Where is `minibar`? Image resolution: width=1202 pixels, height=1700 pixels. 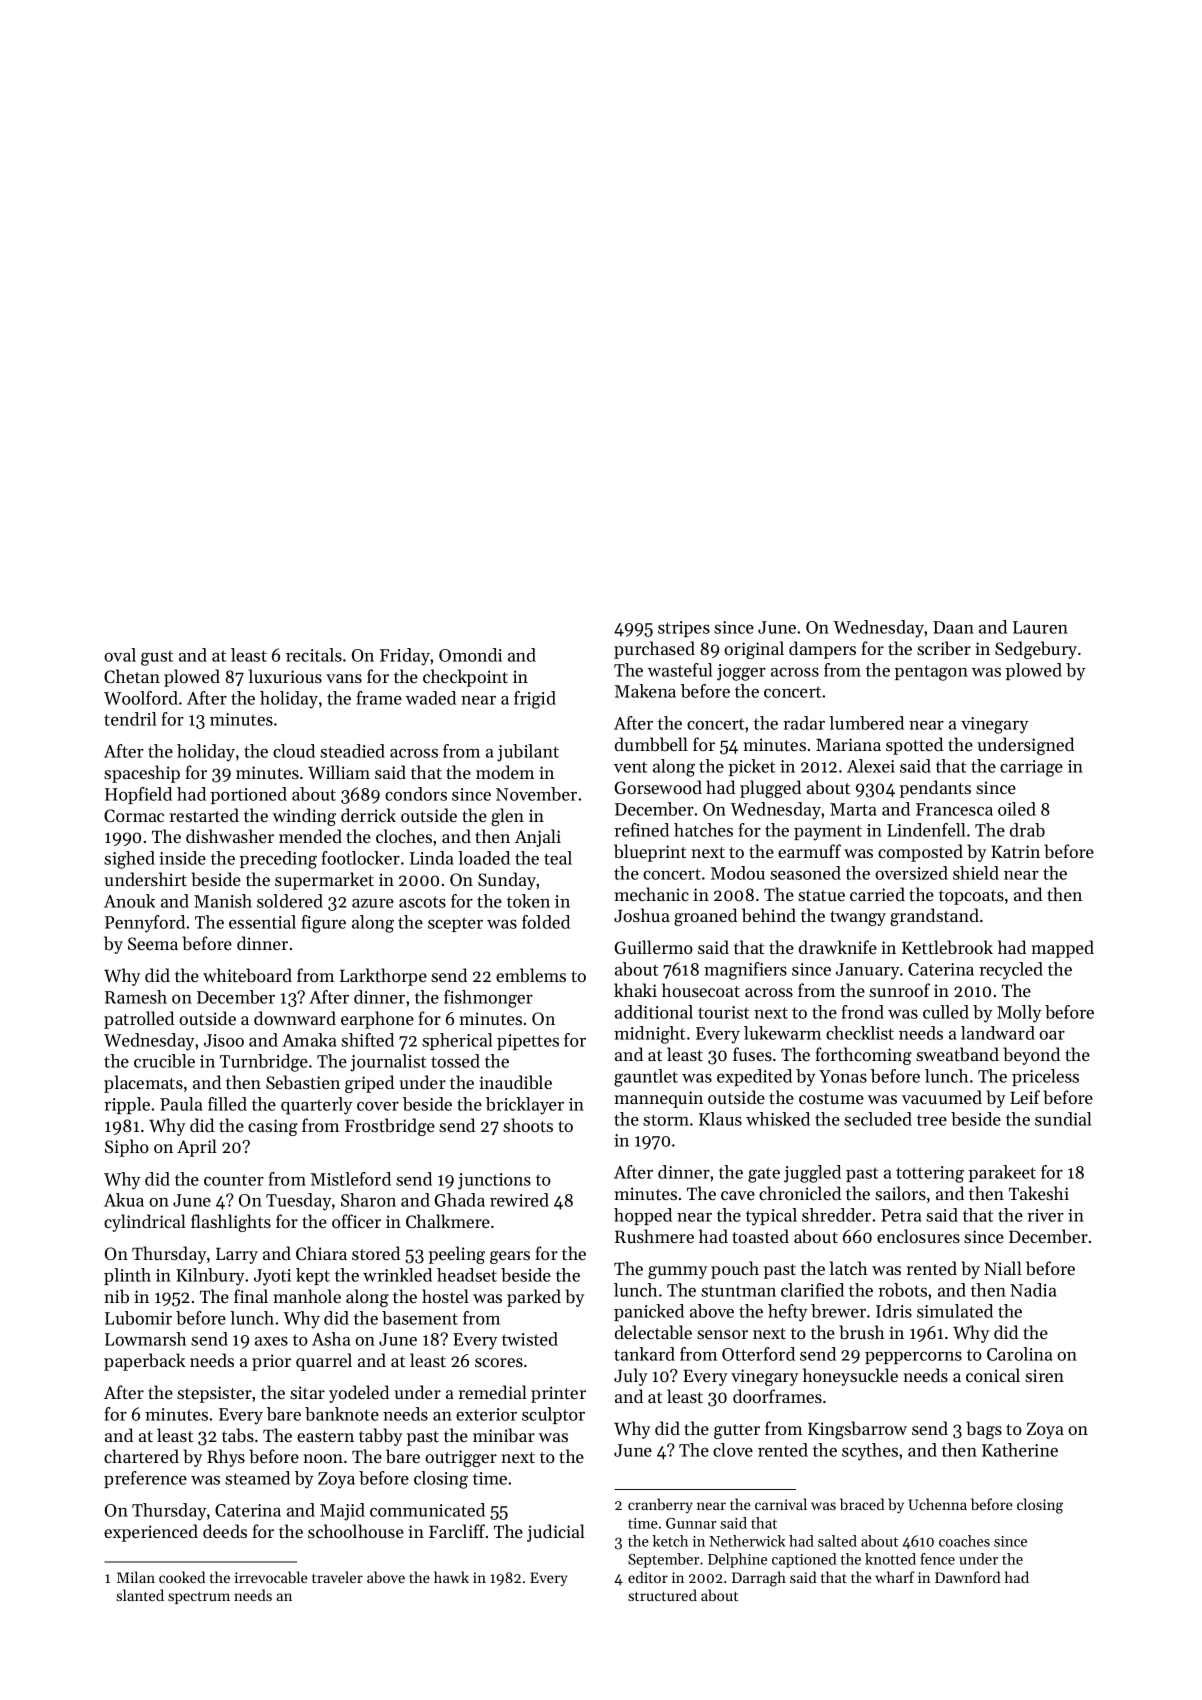 minibar is located at coordinates (504, 1435).
